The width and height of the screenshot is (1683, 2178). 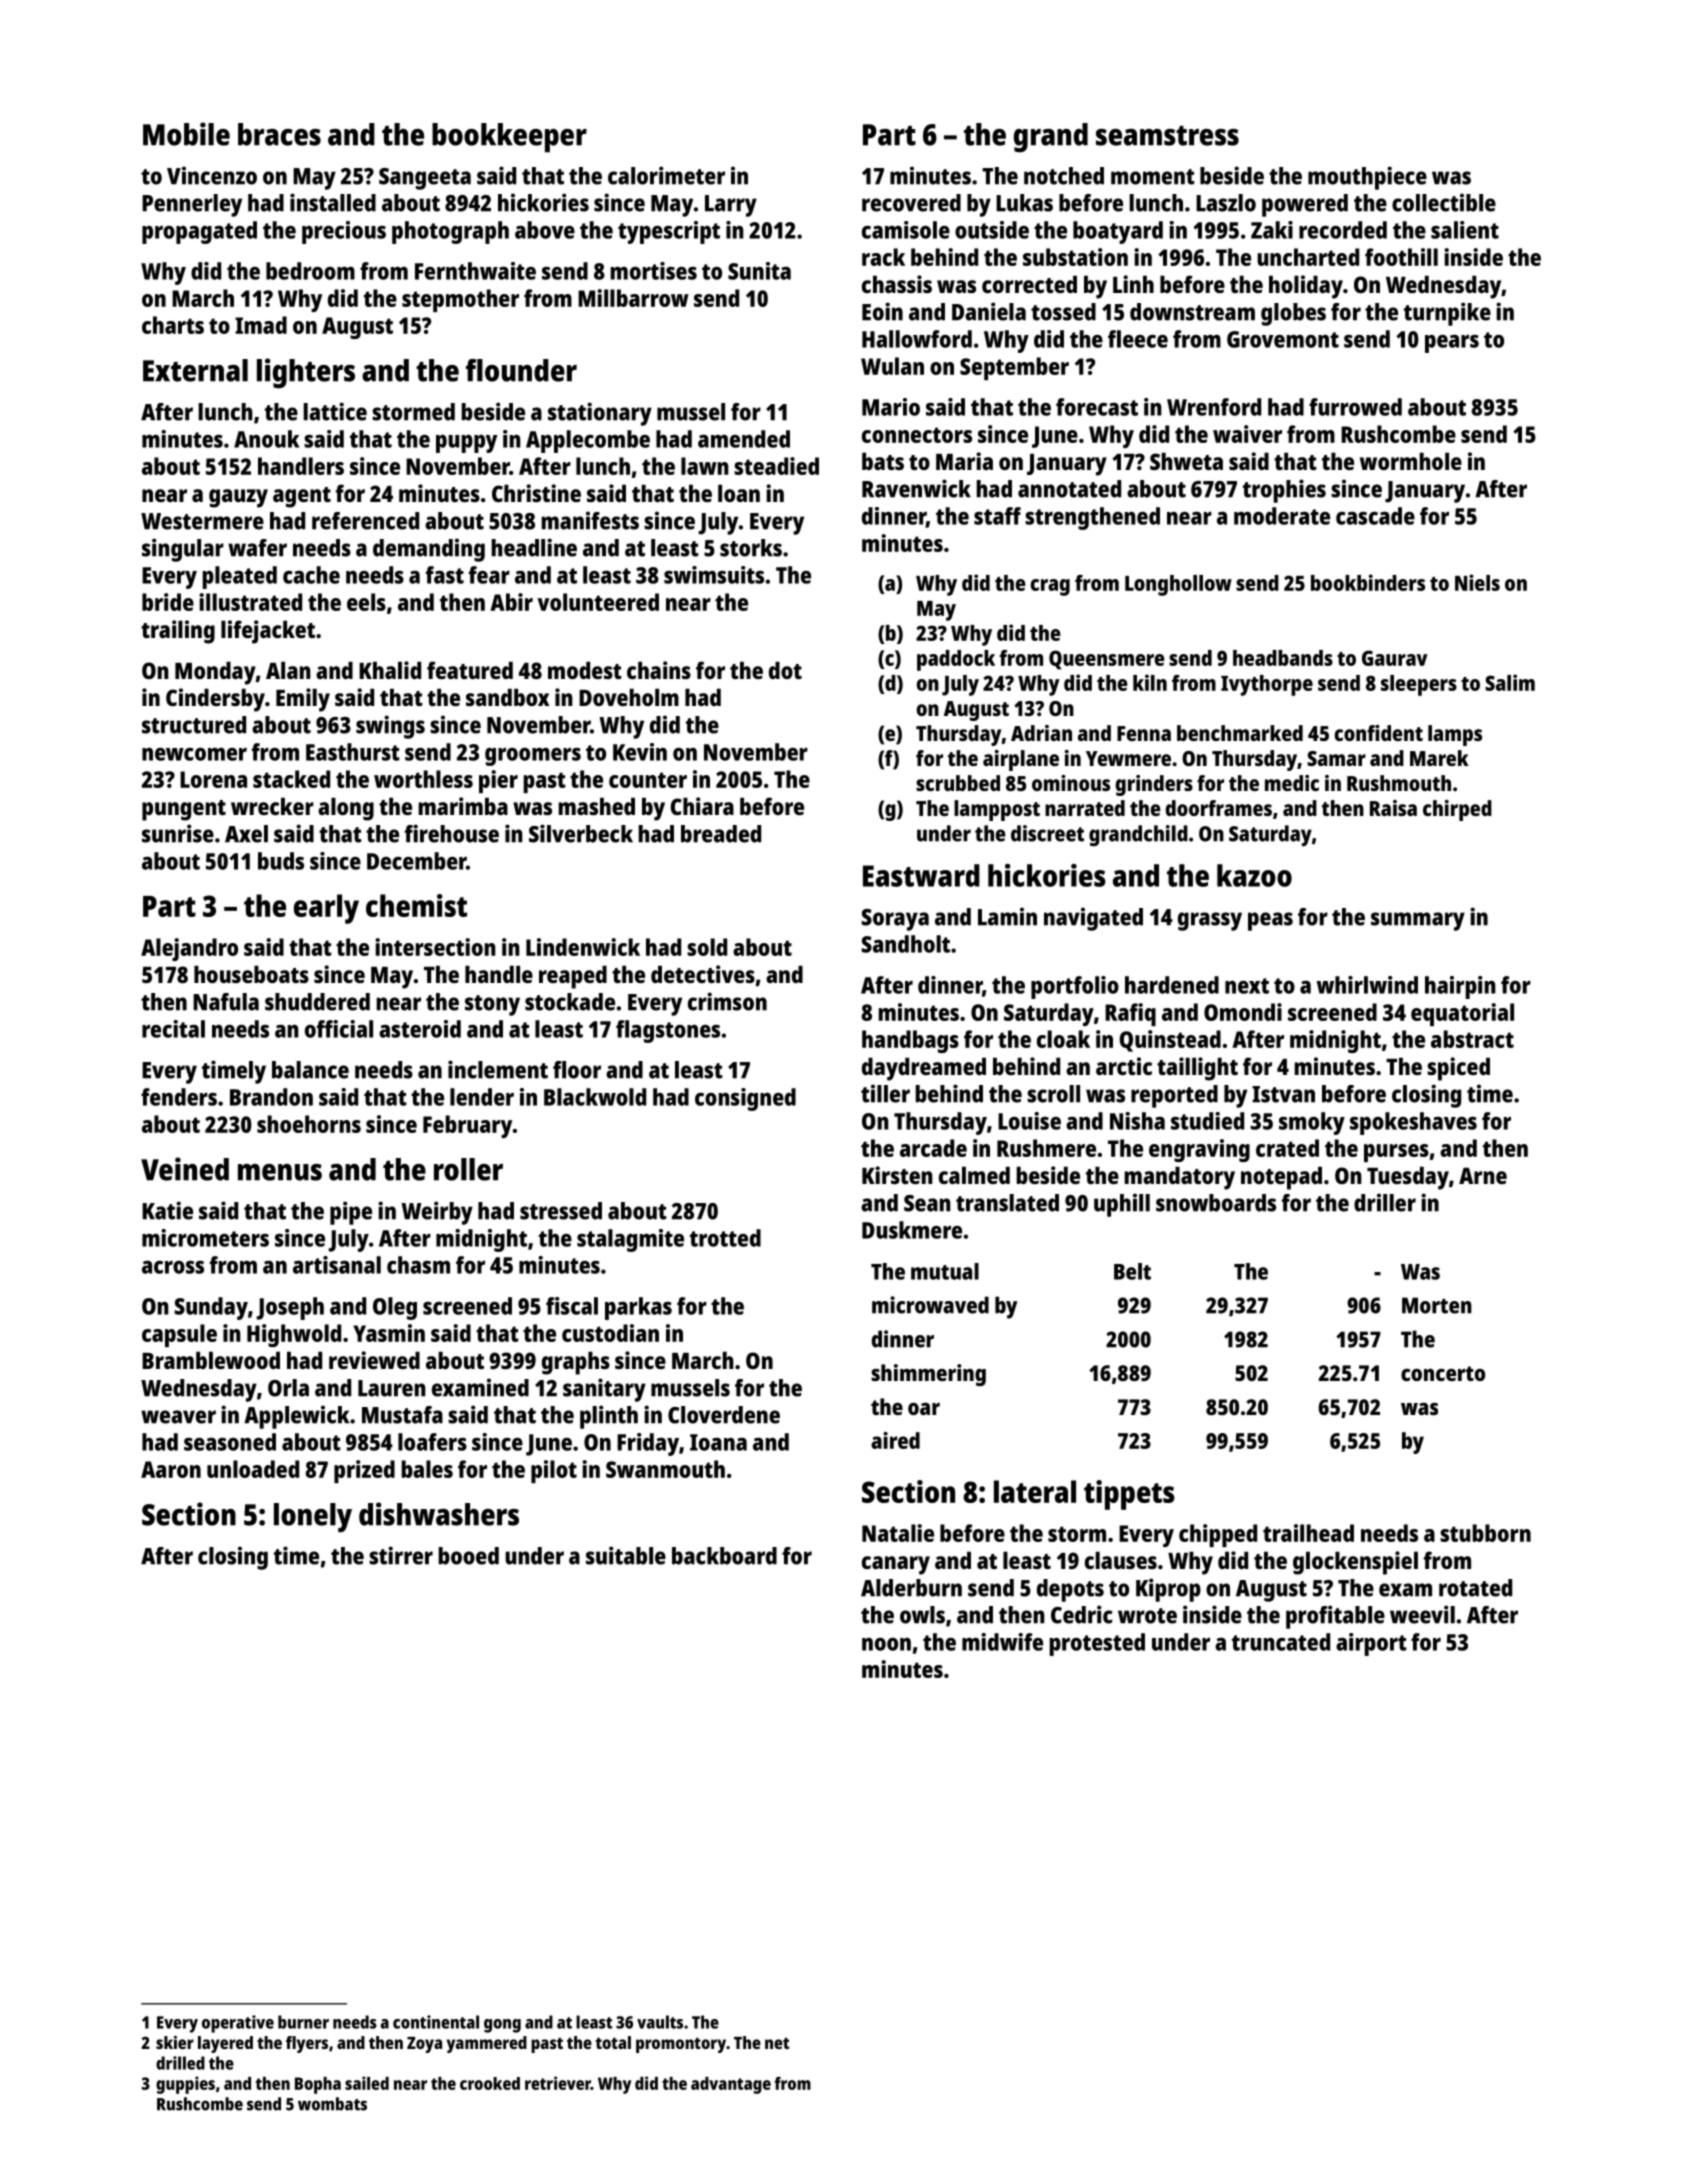 I want to click on Maria, so click(x=964, y=461).
